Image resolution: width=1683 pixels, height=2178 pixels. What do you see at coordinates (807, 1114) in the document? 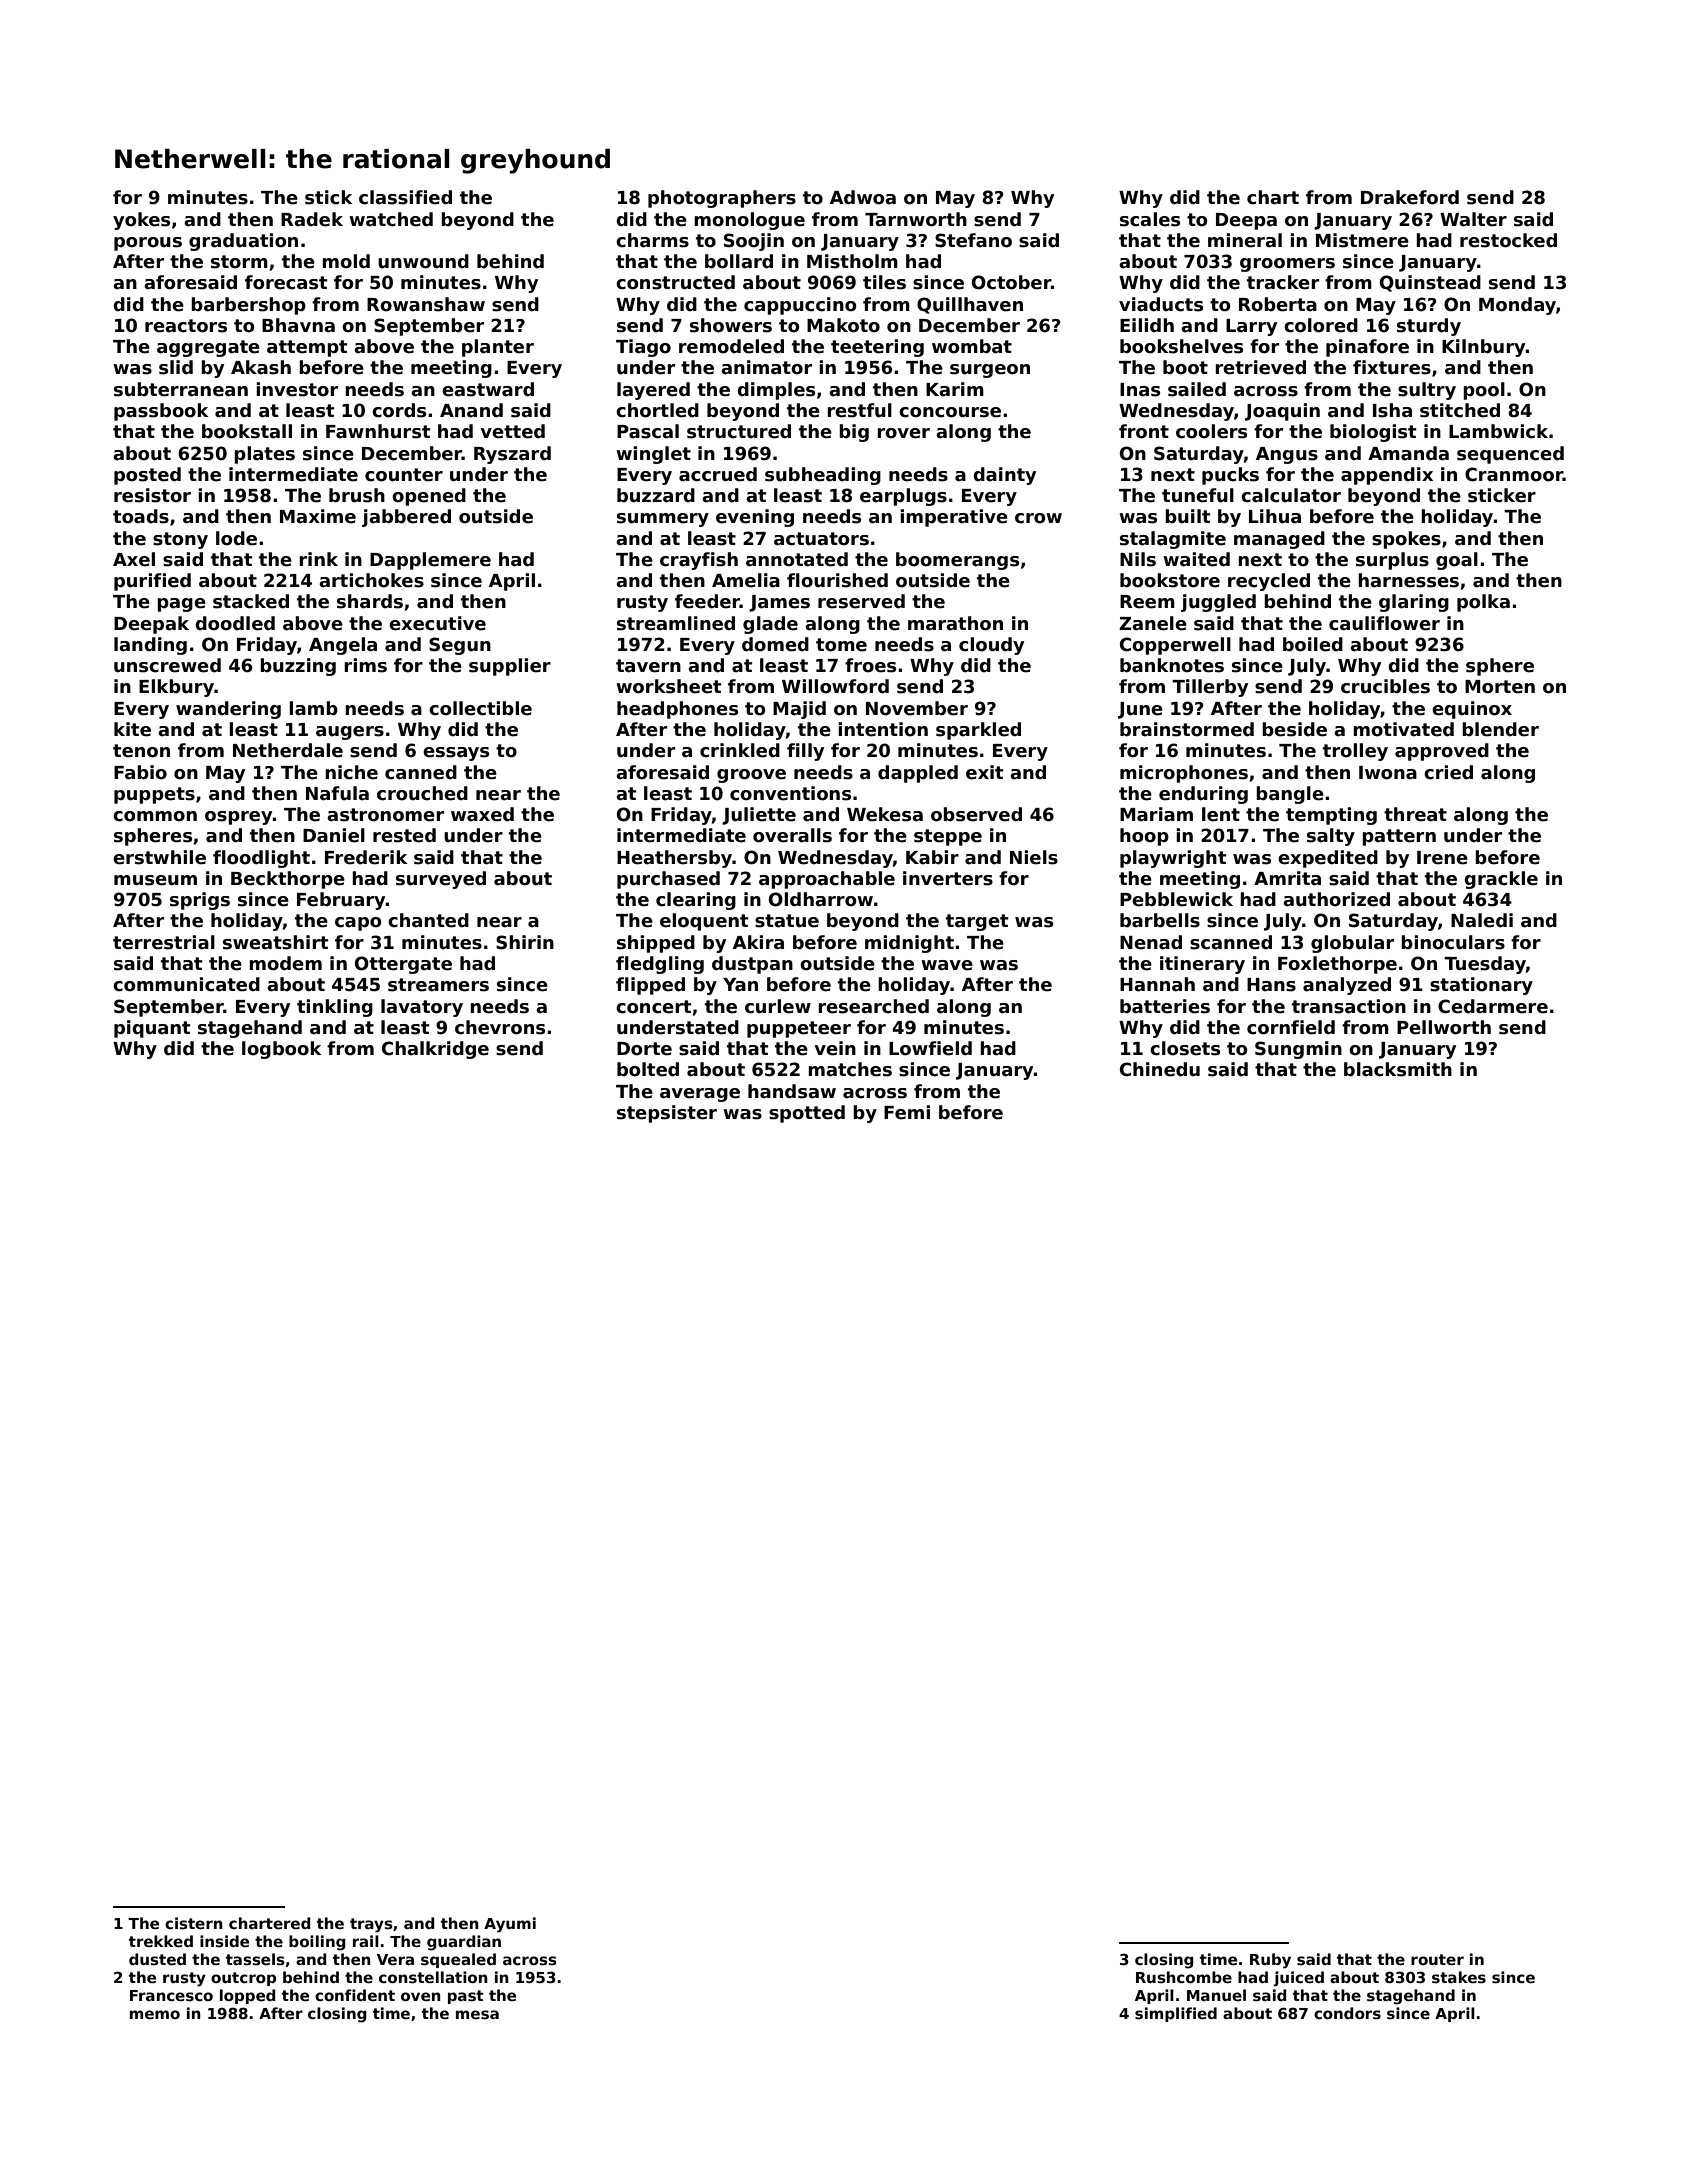
I see `spotted` at bounding box center [807, 1114].
